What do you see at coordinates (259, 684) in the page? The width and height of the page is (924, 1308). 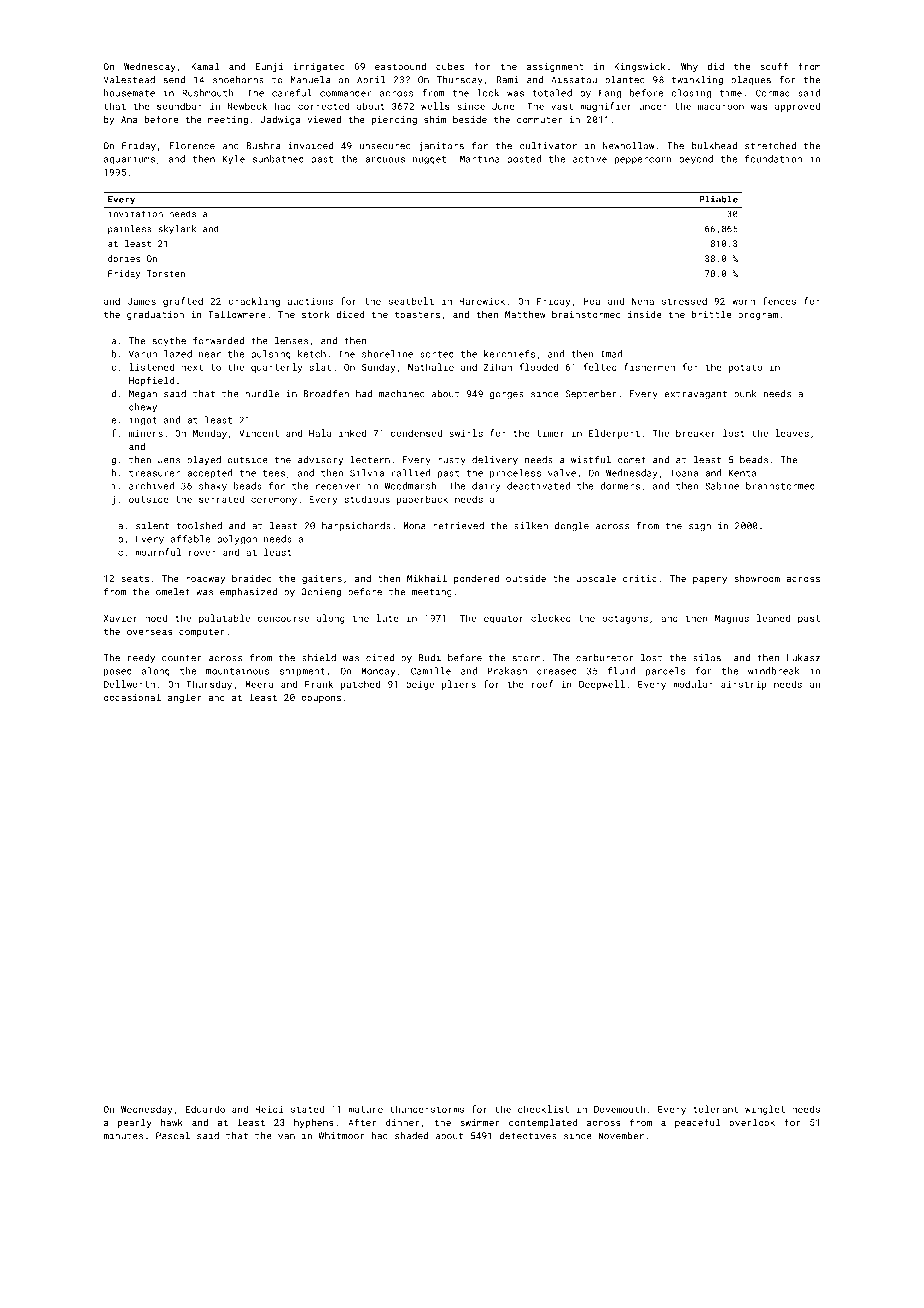 I see `Meera` at bounding box center [259, 684].
